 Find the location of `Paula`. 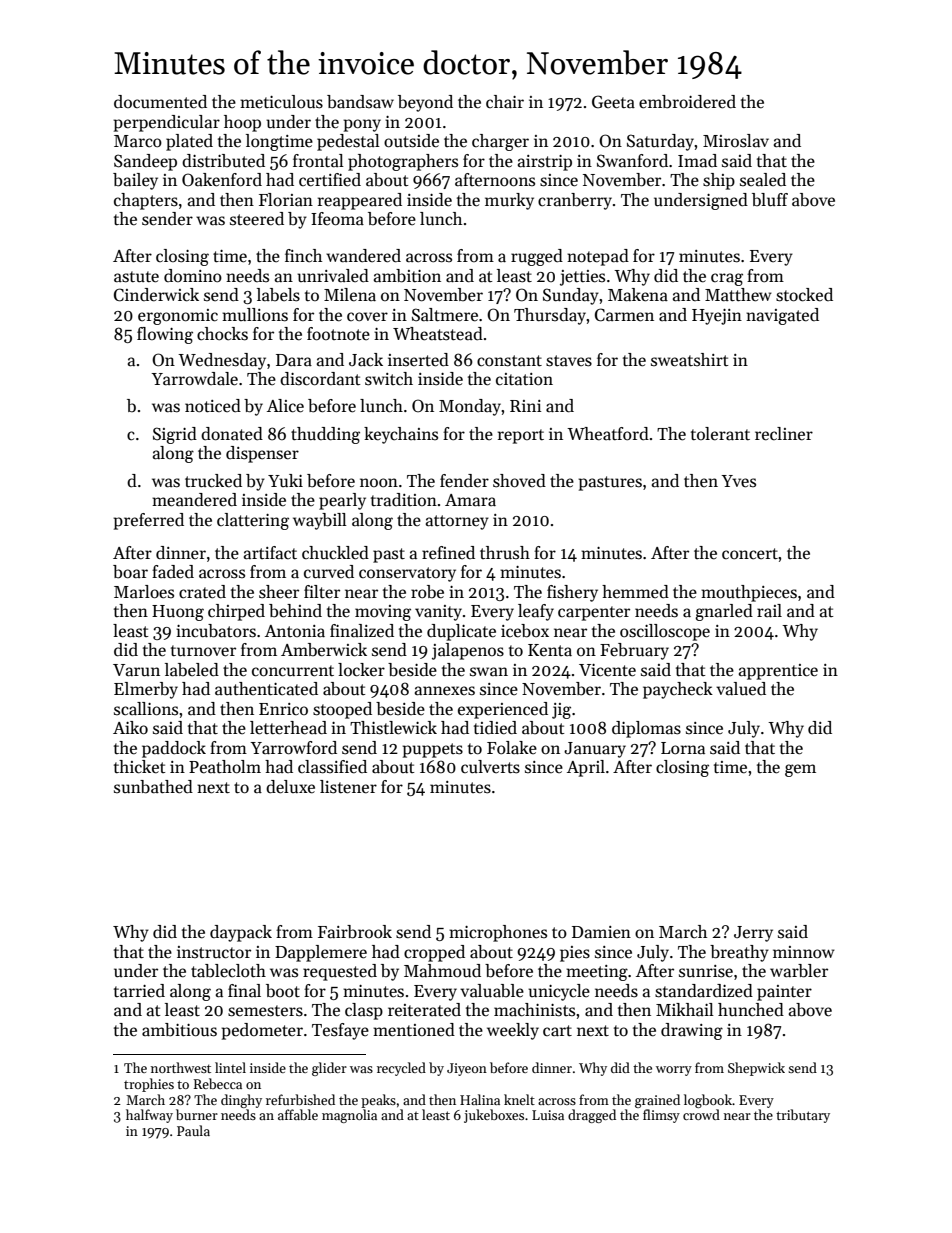

Paula is located at coordinates (193, 1130).
